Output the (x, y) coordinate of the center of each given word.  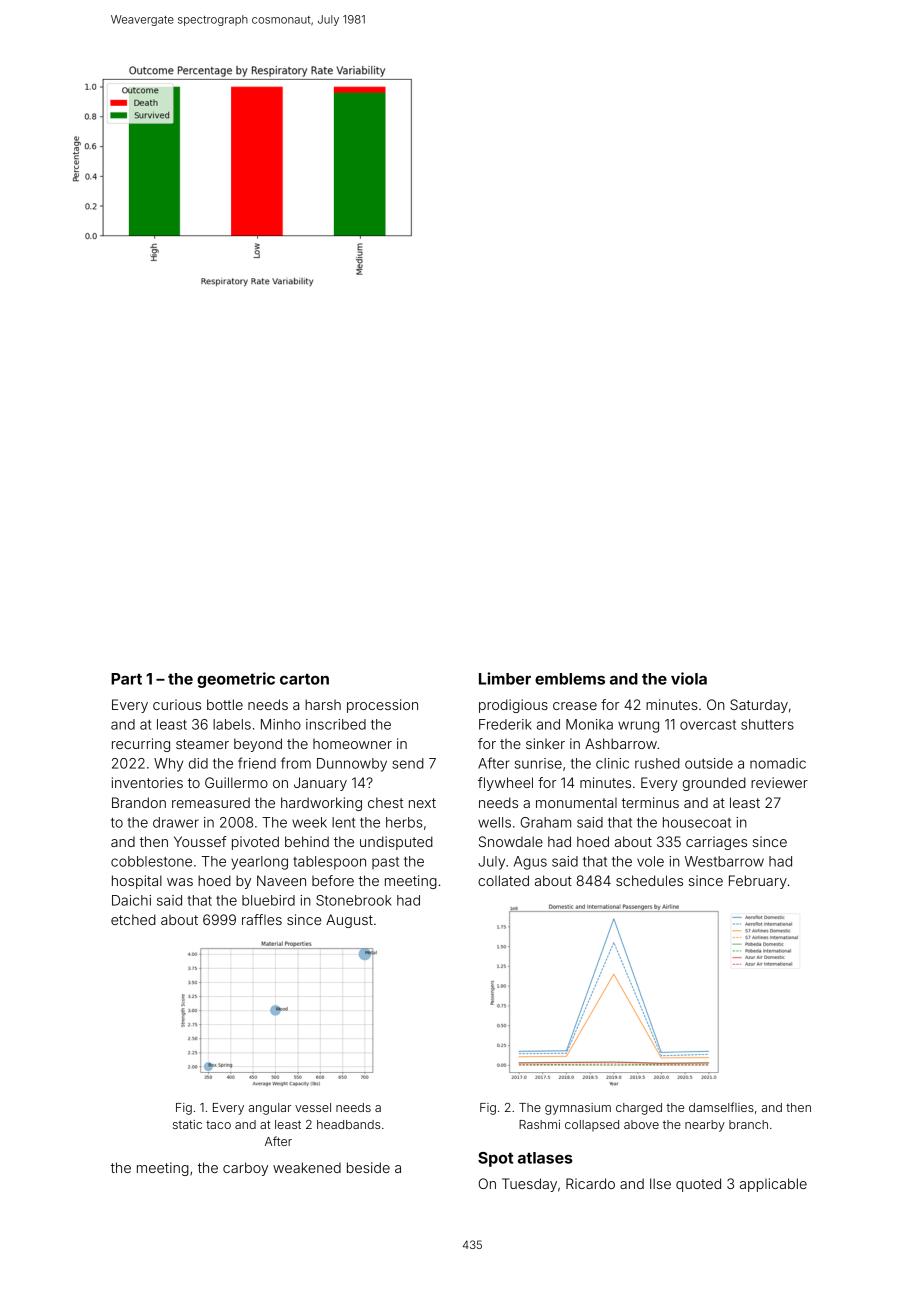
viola (689, 678)
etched (133, 919)
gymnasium (578, 1109)
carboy (245, 1169)
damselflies (721, 1107)
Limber (505, 678)
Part (126, 679)
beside (368, 1167)
